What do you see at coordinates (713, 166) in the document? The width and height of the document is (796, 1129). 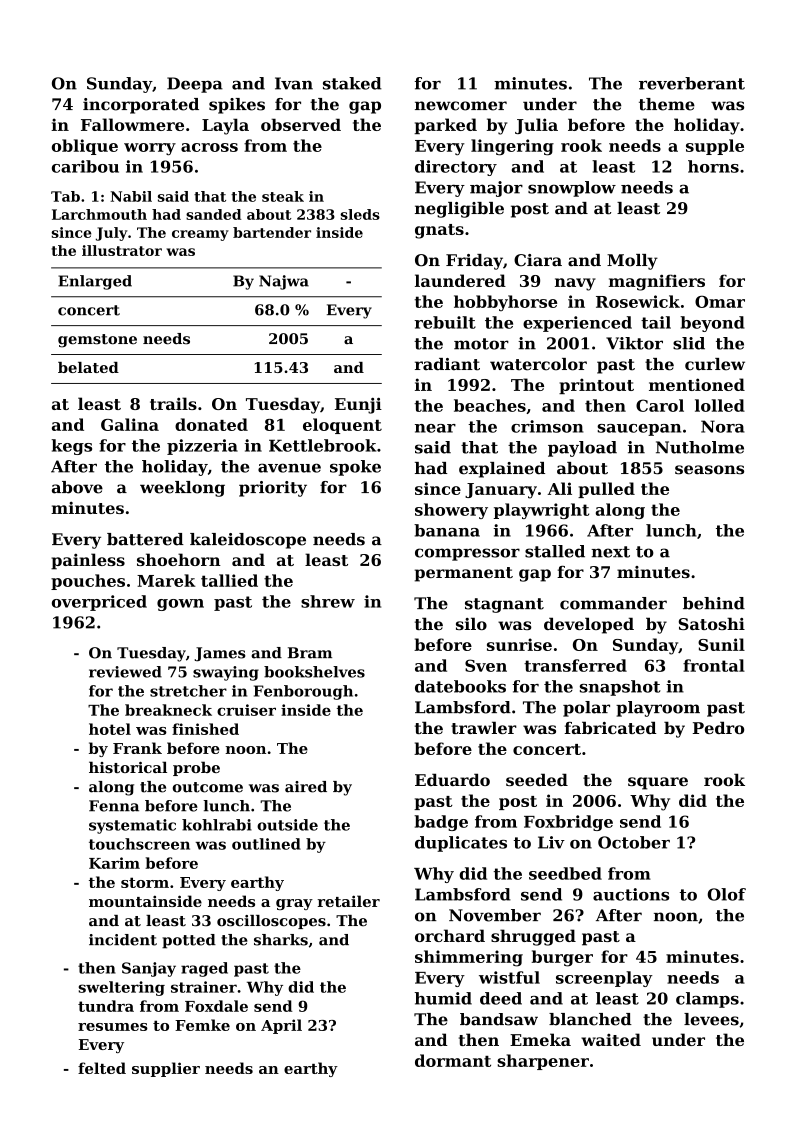 I see `horns` at bounding box center [713, 166].
